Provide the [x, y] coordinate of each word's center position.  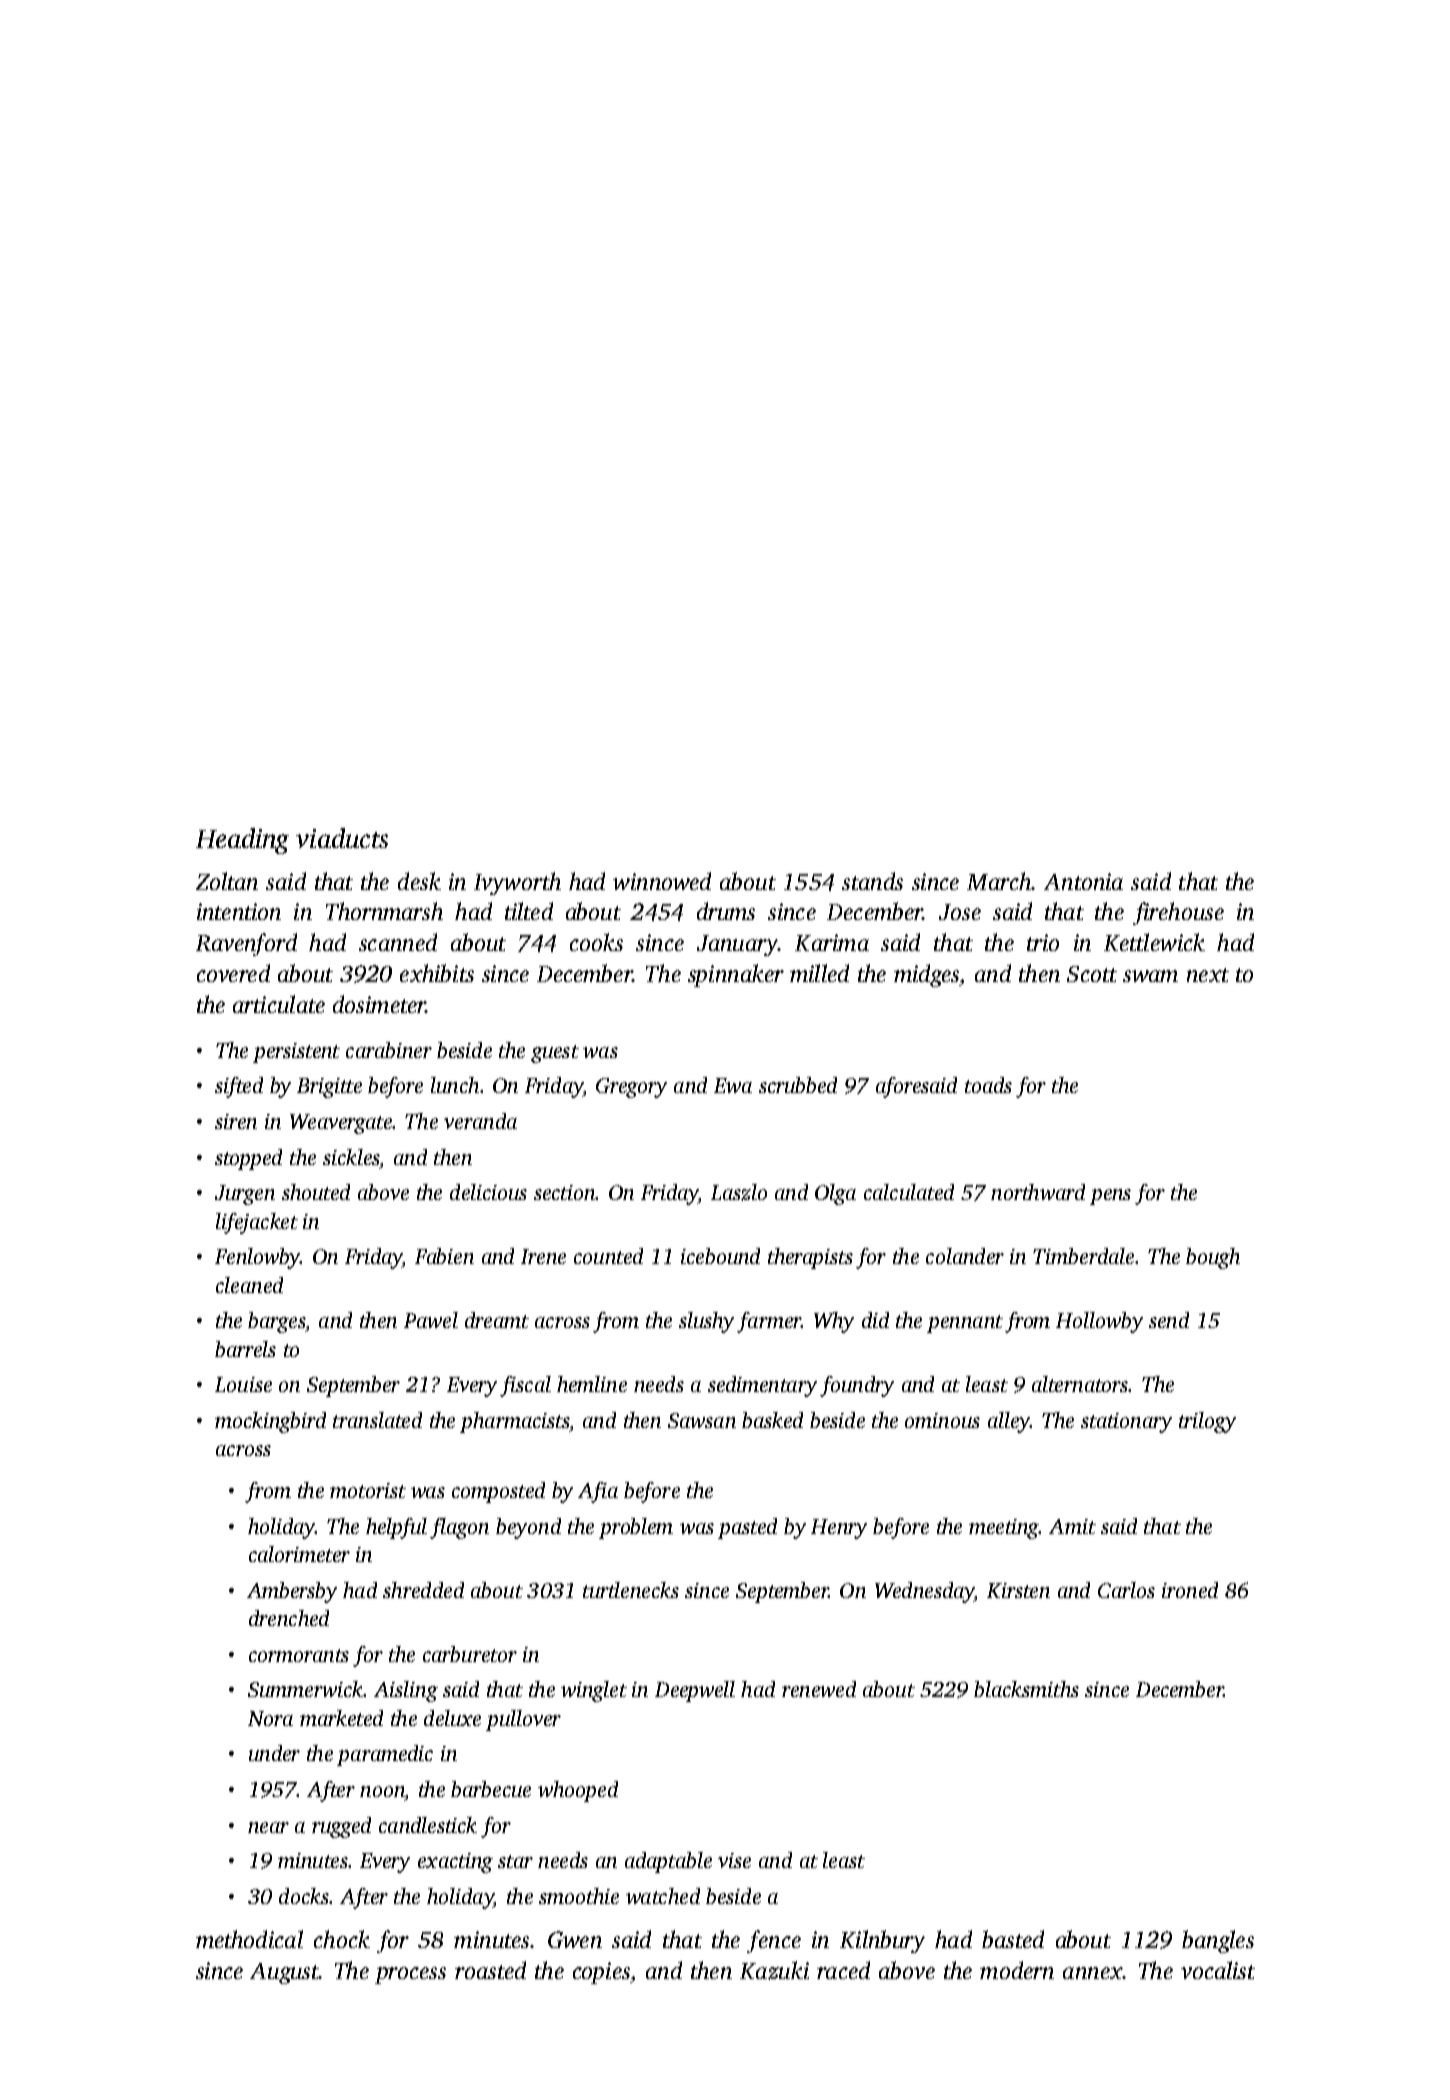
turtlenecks [631, 1590]
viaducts [342, 838]
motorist [368, 1490]
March [999, 881]
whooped [578, 1791]
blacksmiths [1026, 1689]
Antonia [1083, 881]
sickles [351, 1157]
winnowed [662, 881]
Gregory [631, 1088]
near [268, 1827]
